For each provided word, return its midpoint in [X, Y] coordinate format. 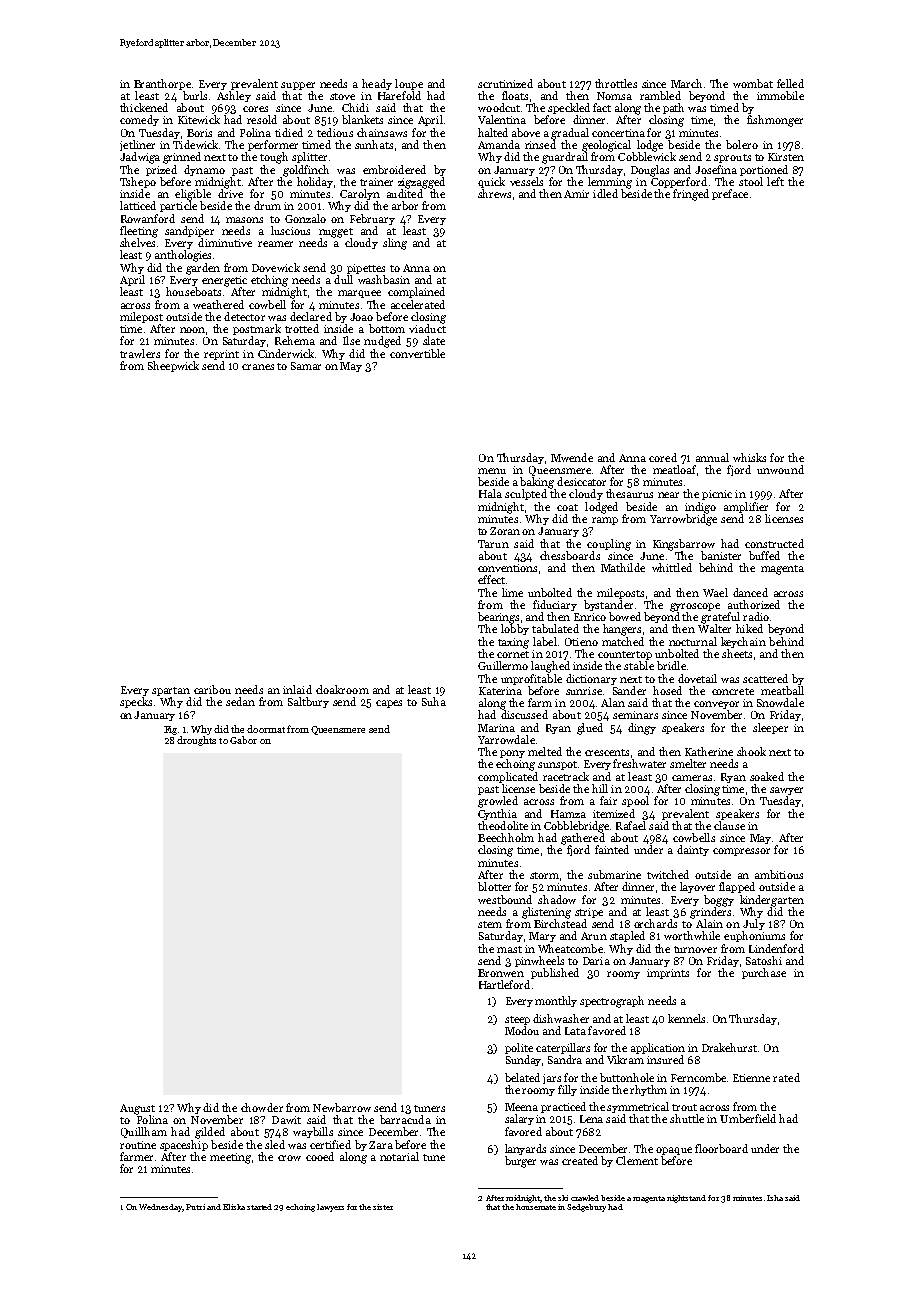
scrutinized [505, 83]
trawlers [140, 353]
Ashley [234, 96]
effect [491, 579]
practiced [563, 1107]
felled [790, 83]
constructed [774, 543]
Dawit [286, 1120]
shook [751, 751]
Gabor [243, 740]
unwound [780, 469]
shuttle [687, 1118]
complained [416, 292]
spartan [171, 691]
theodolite [503, 825]
